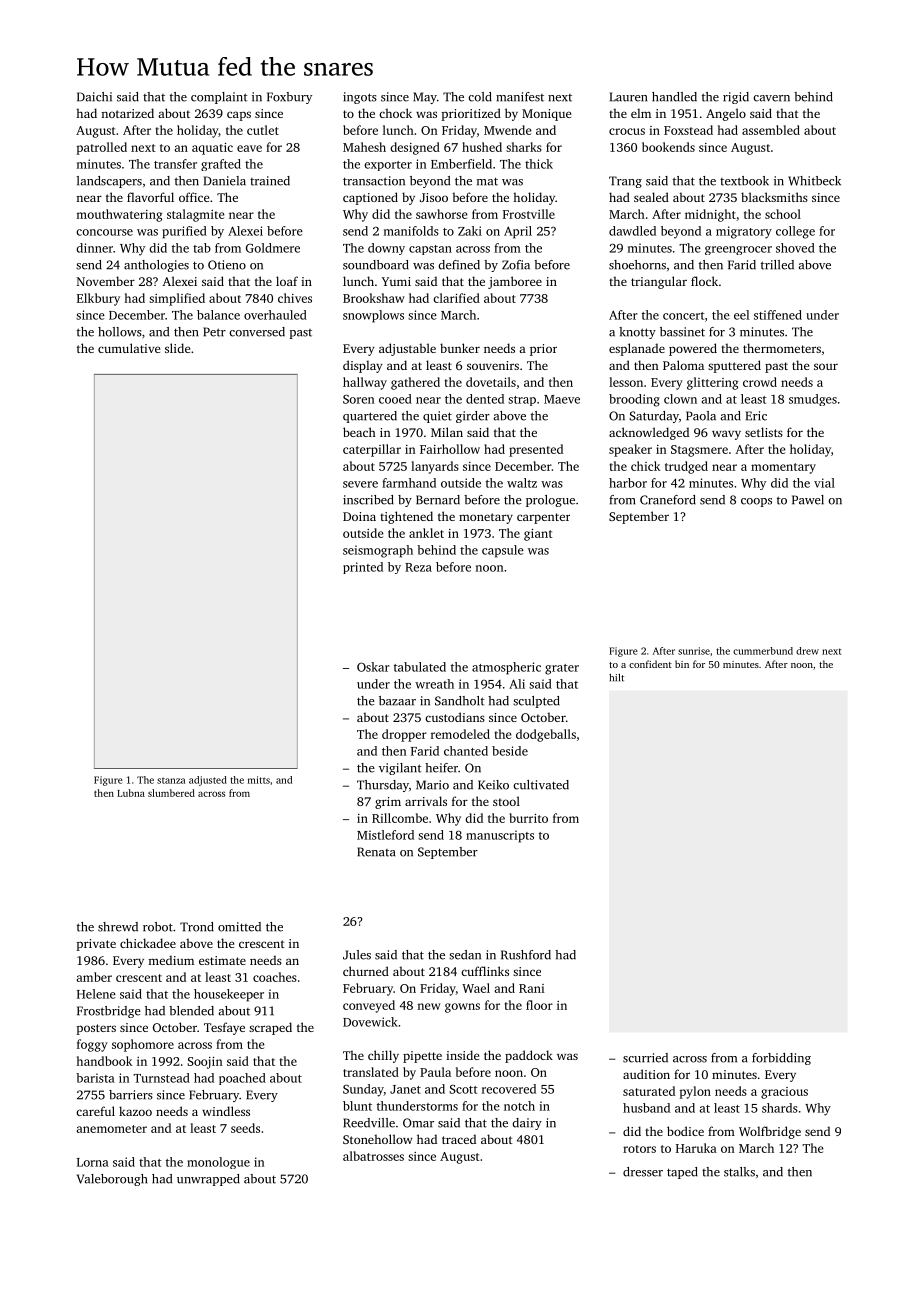  Describe the element at coordinates (239, 927) in the image. I see `omitted` at that location.
